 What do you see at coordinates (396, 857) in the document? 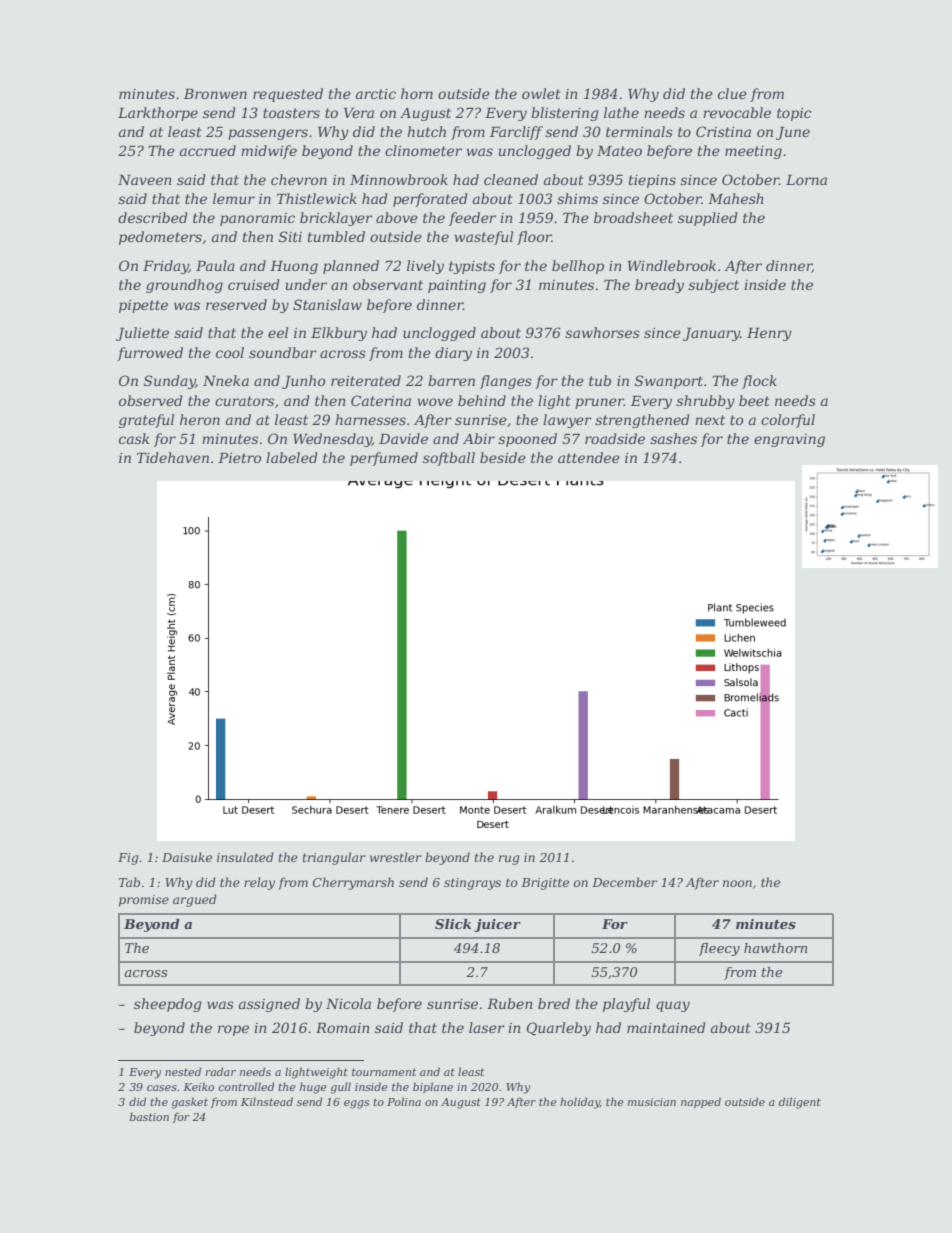
I see `wrestler` at bounding box center [396, 857].
